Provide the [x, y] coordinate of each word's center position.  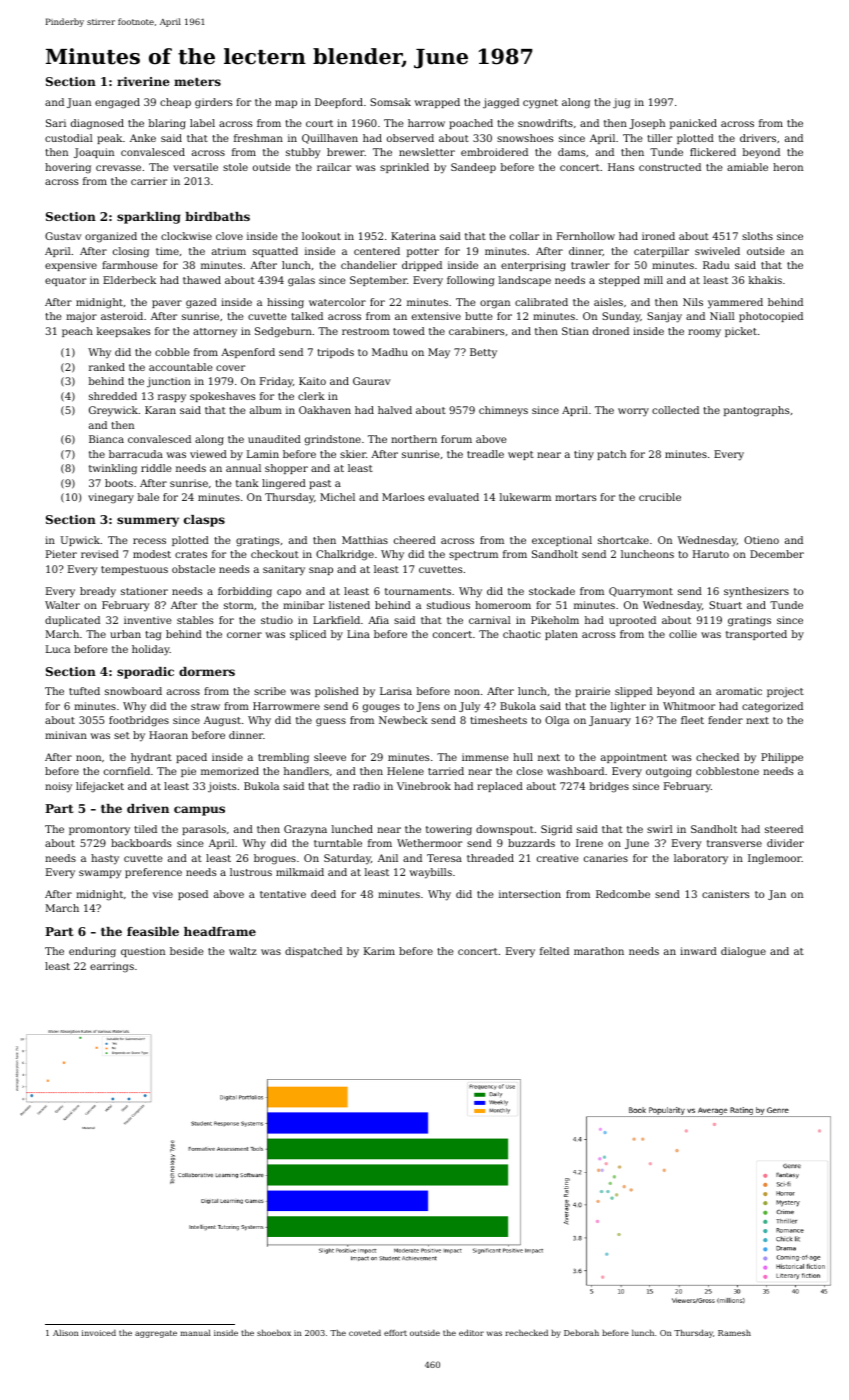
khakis [765, 280]
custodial [69, 138]
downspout [505, 830]
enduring [92, 952]
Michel [337, 497]
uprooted [632, 621]
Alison [66, 1333]
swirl [660, 829]
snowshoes [525, 138]
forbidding [245, 592]
